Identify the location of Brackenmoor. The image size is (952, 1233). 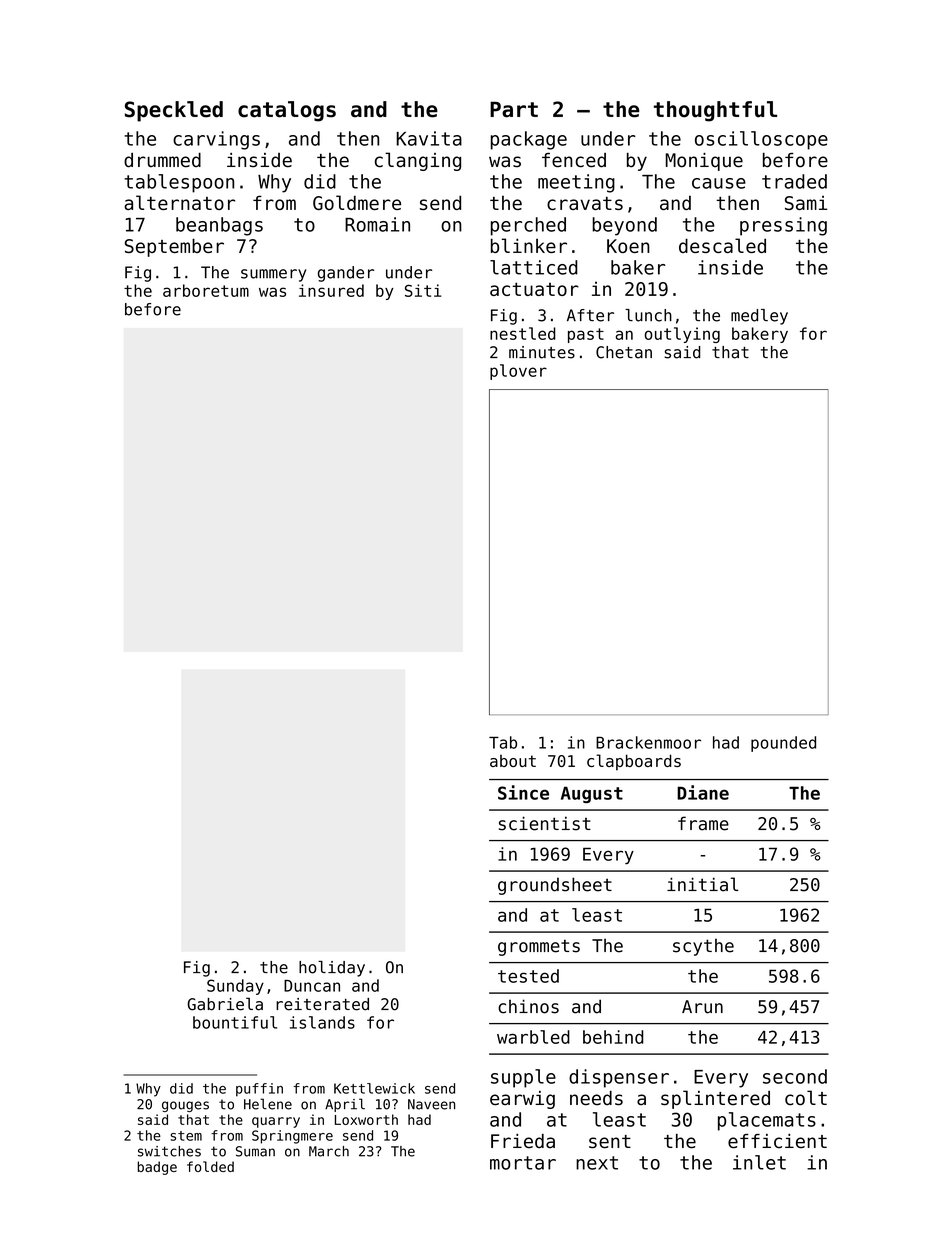
(648, 742).
